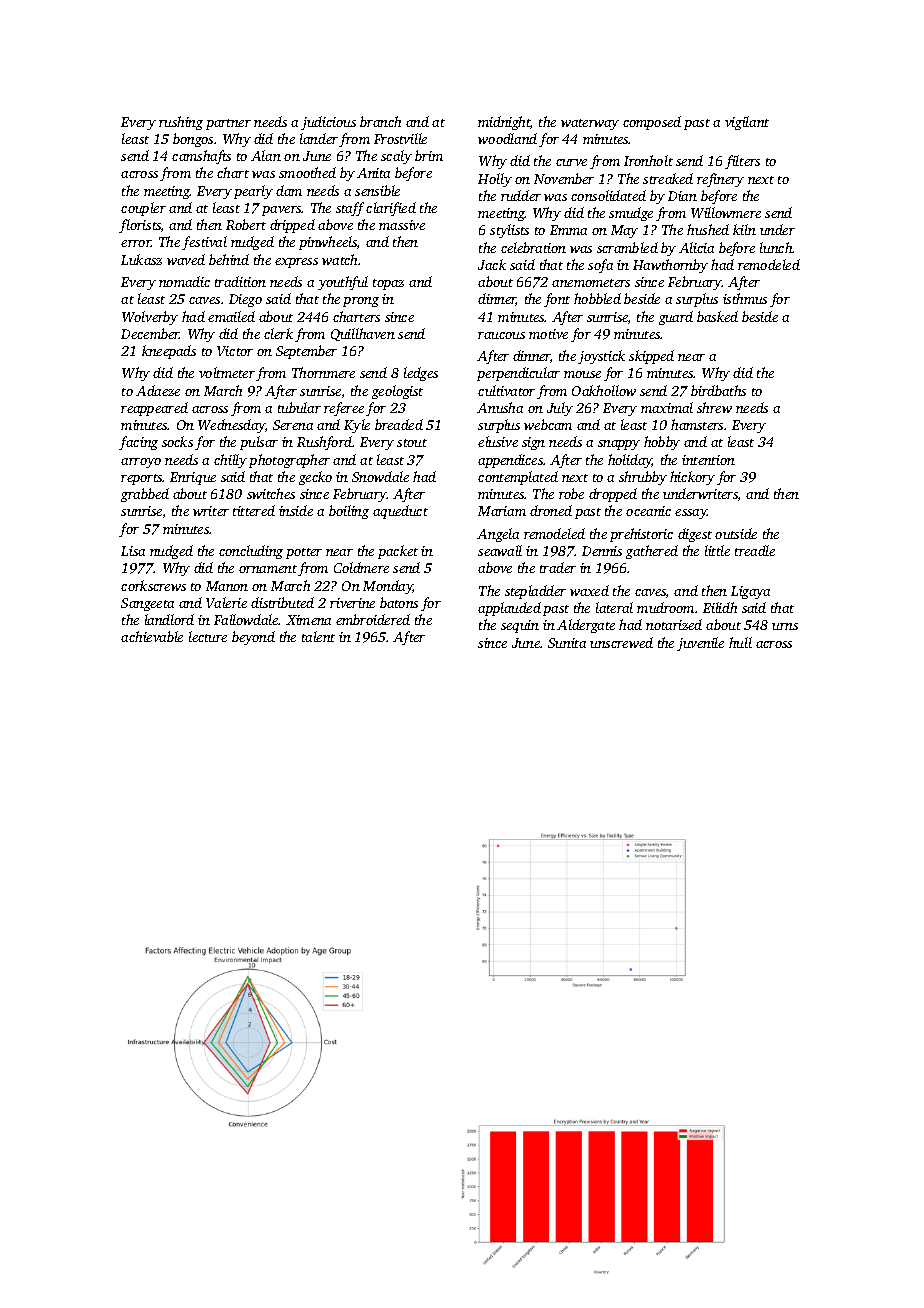 This screenshot has width=924, height=1308. What do you see at coordinates (567, 643) in the screenshot?
I see `Sunita` at bounding box center [567, 643].
